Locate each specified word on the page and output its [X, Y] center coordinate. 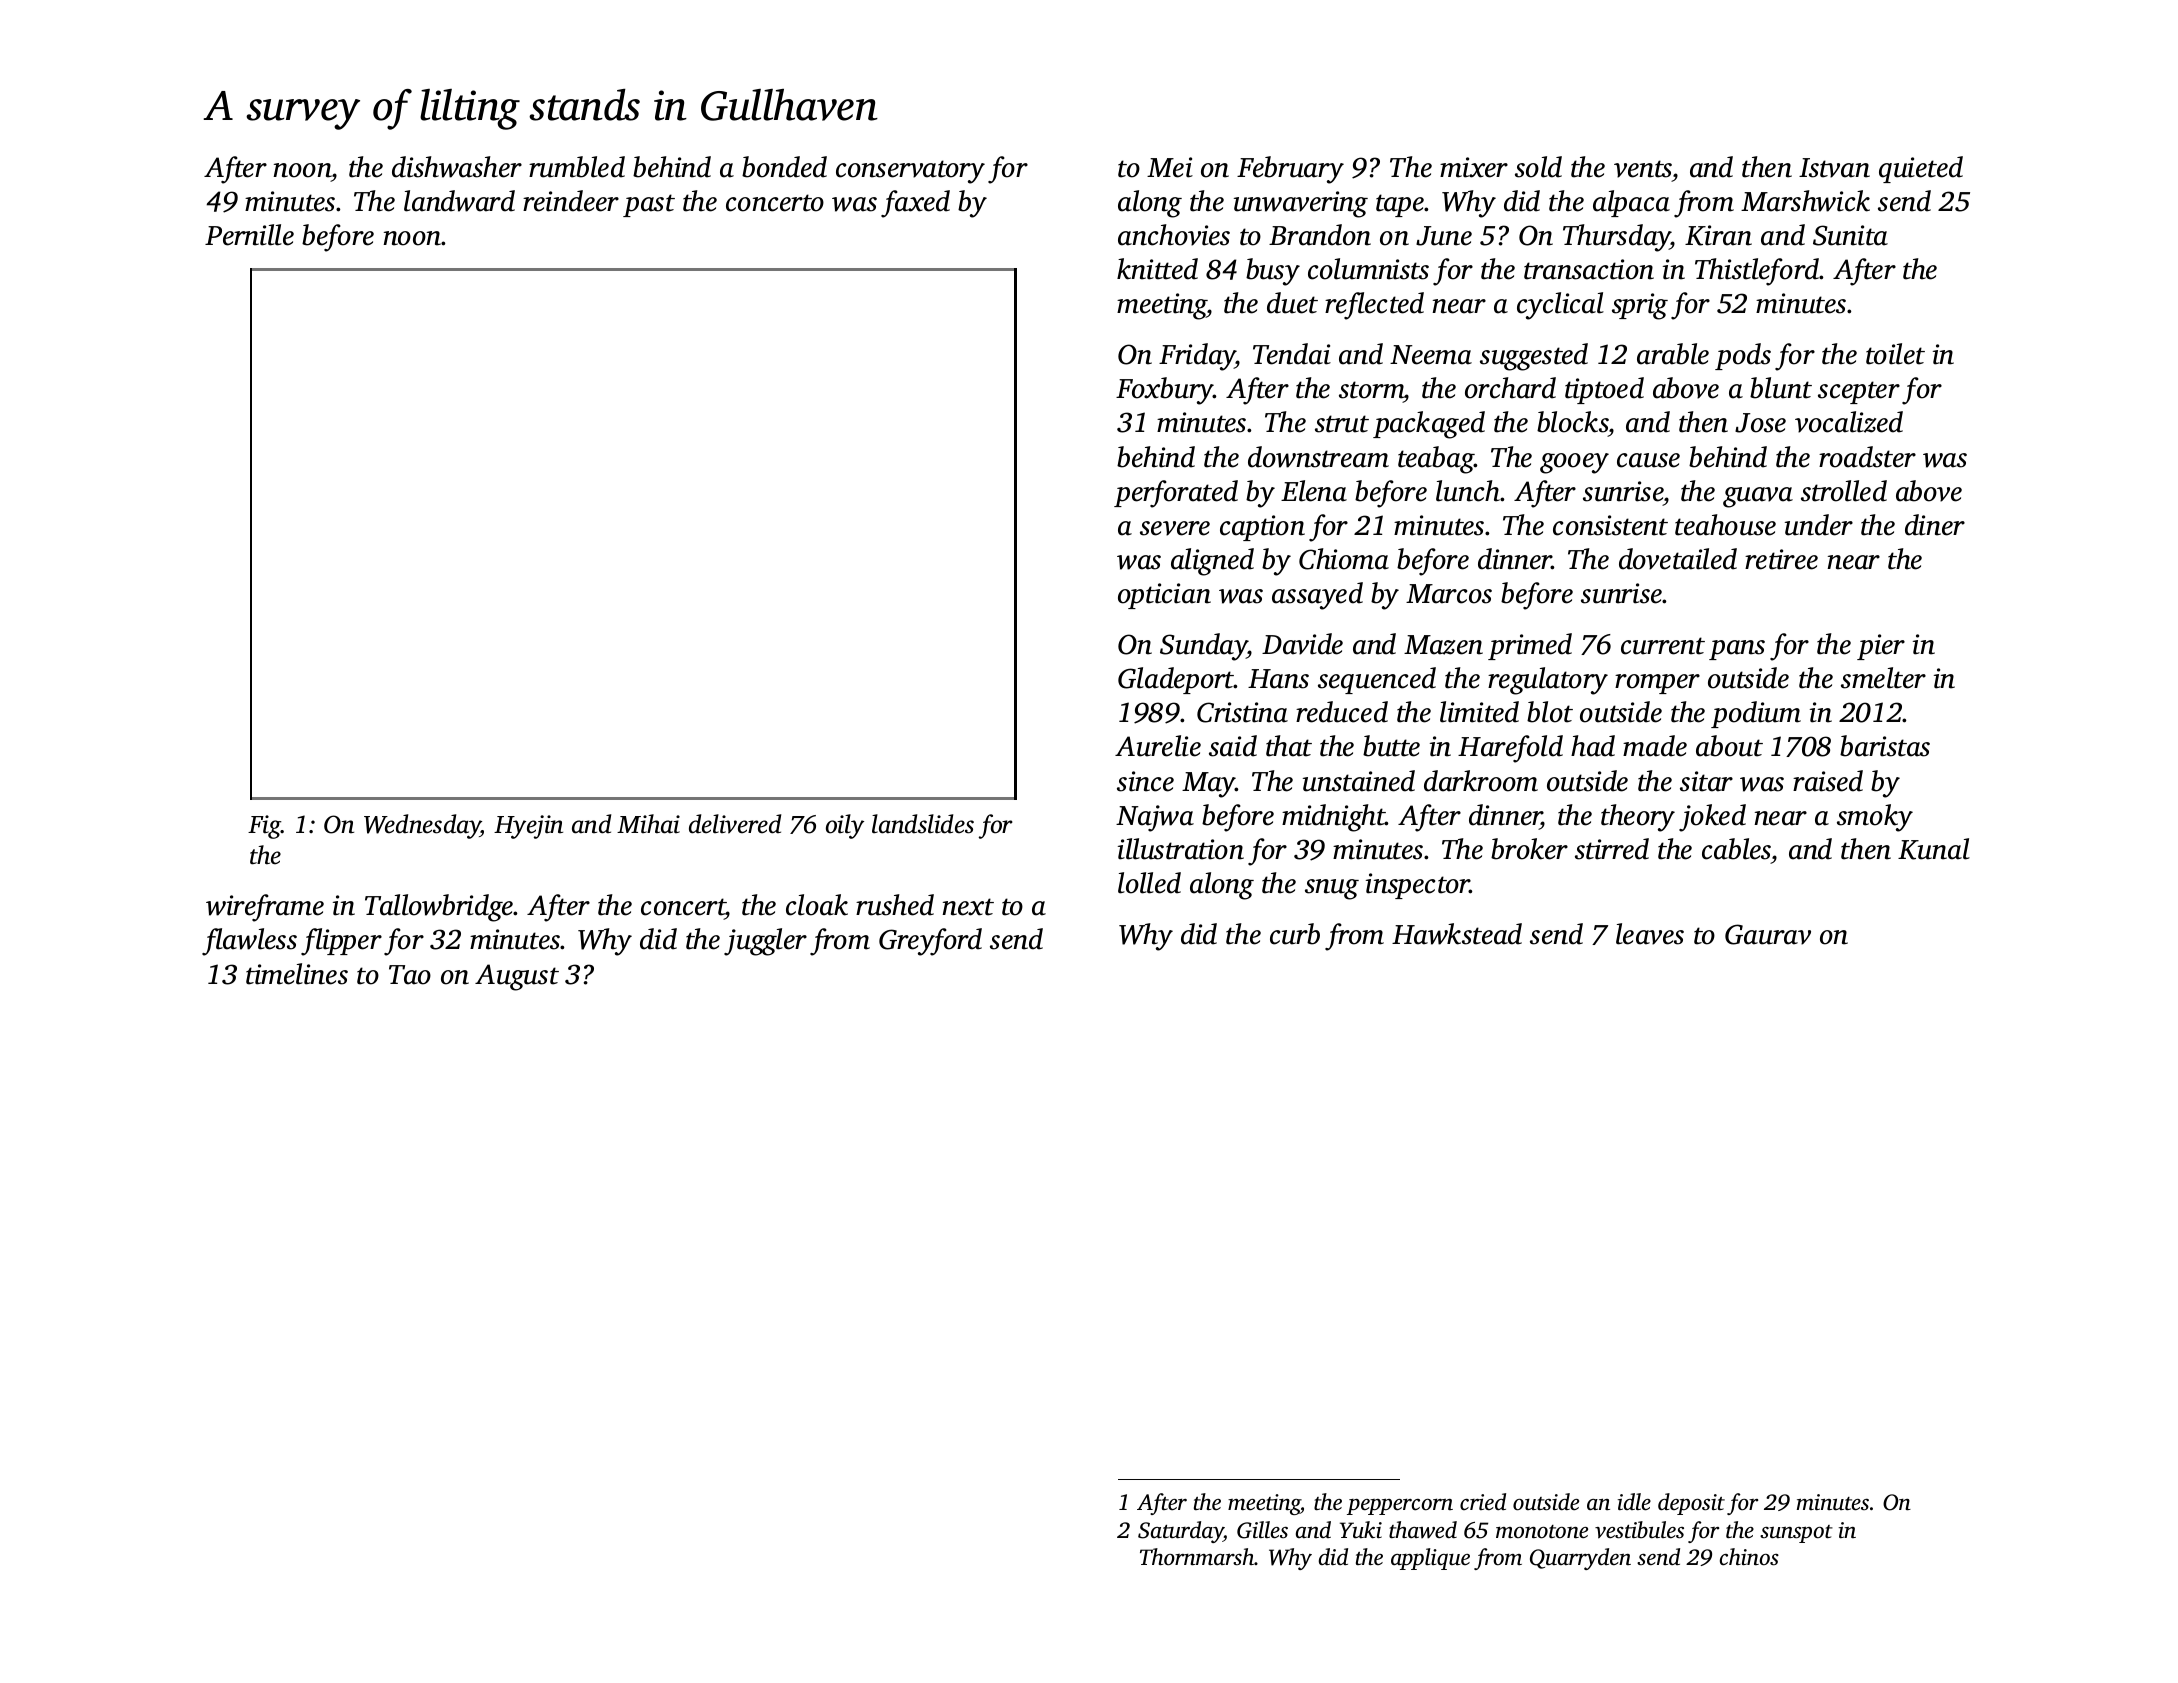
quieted [1921, 169]
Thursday [1617, 238]
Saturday [1181, 1532]
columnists [1368, 269]
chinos [1749, 1557]
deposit [1691, 1504]
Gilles [1262, 1530]
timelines [297, 974]
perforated [1176, 494]
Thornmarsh [1197, 1557]
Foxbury [1165, 391]
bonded [784, 167]
